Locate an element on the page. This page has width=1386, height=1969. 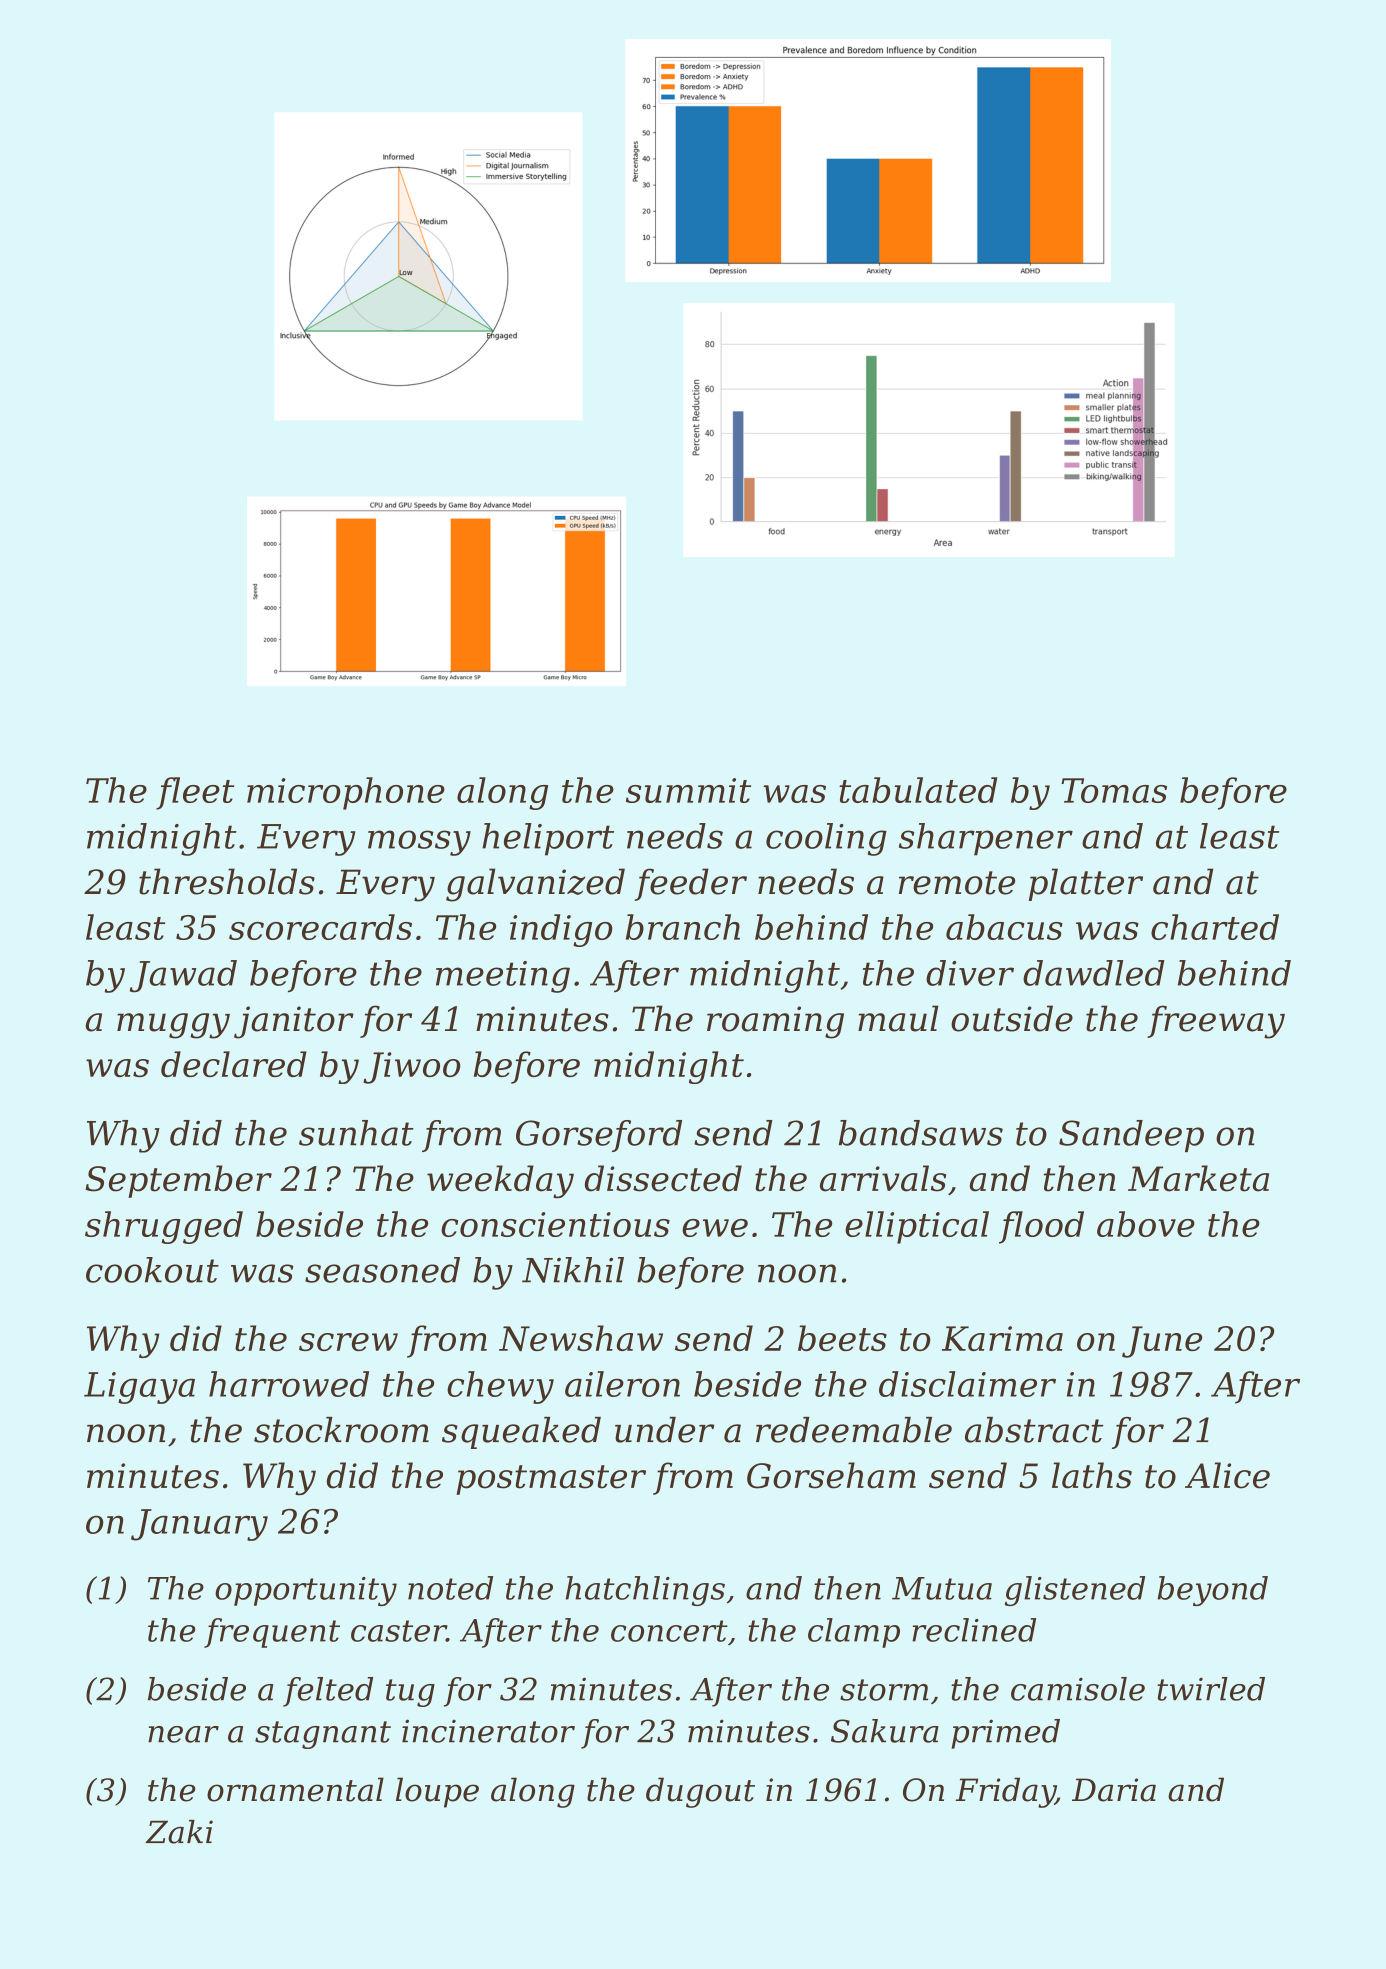
near is located at coordinates (183, 1734).
